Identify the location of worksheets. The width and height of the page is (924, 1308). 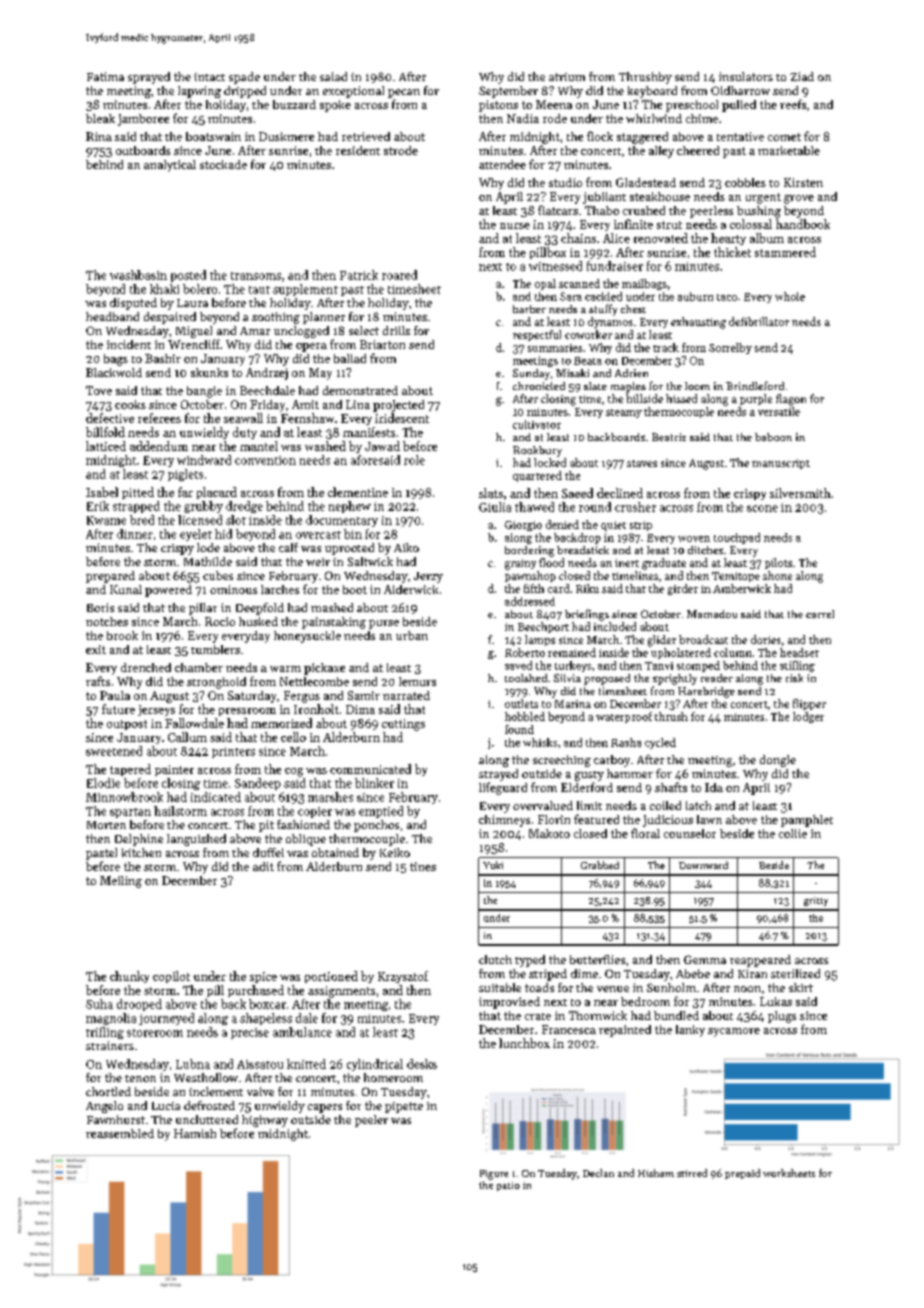
(789, 1173).
